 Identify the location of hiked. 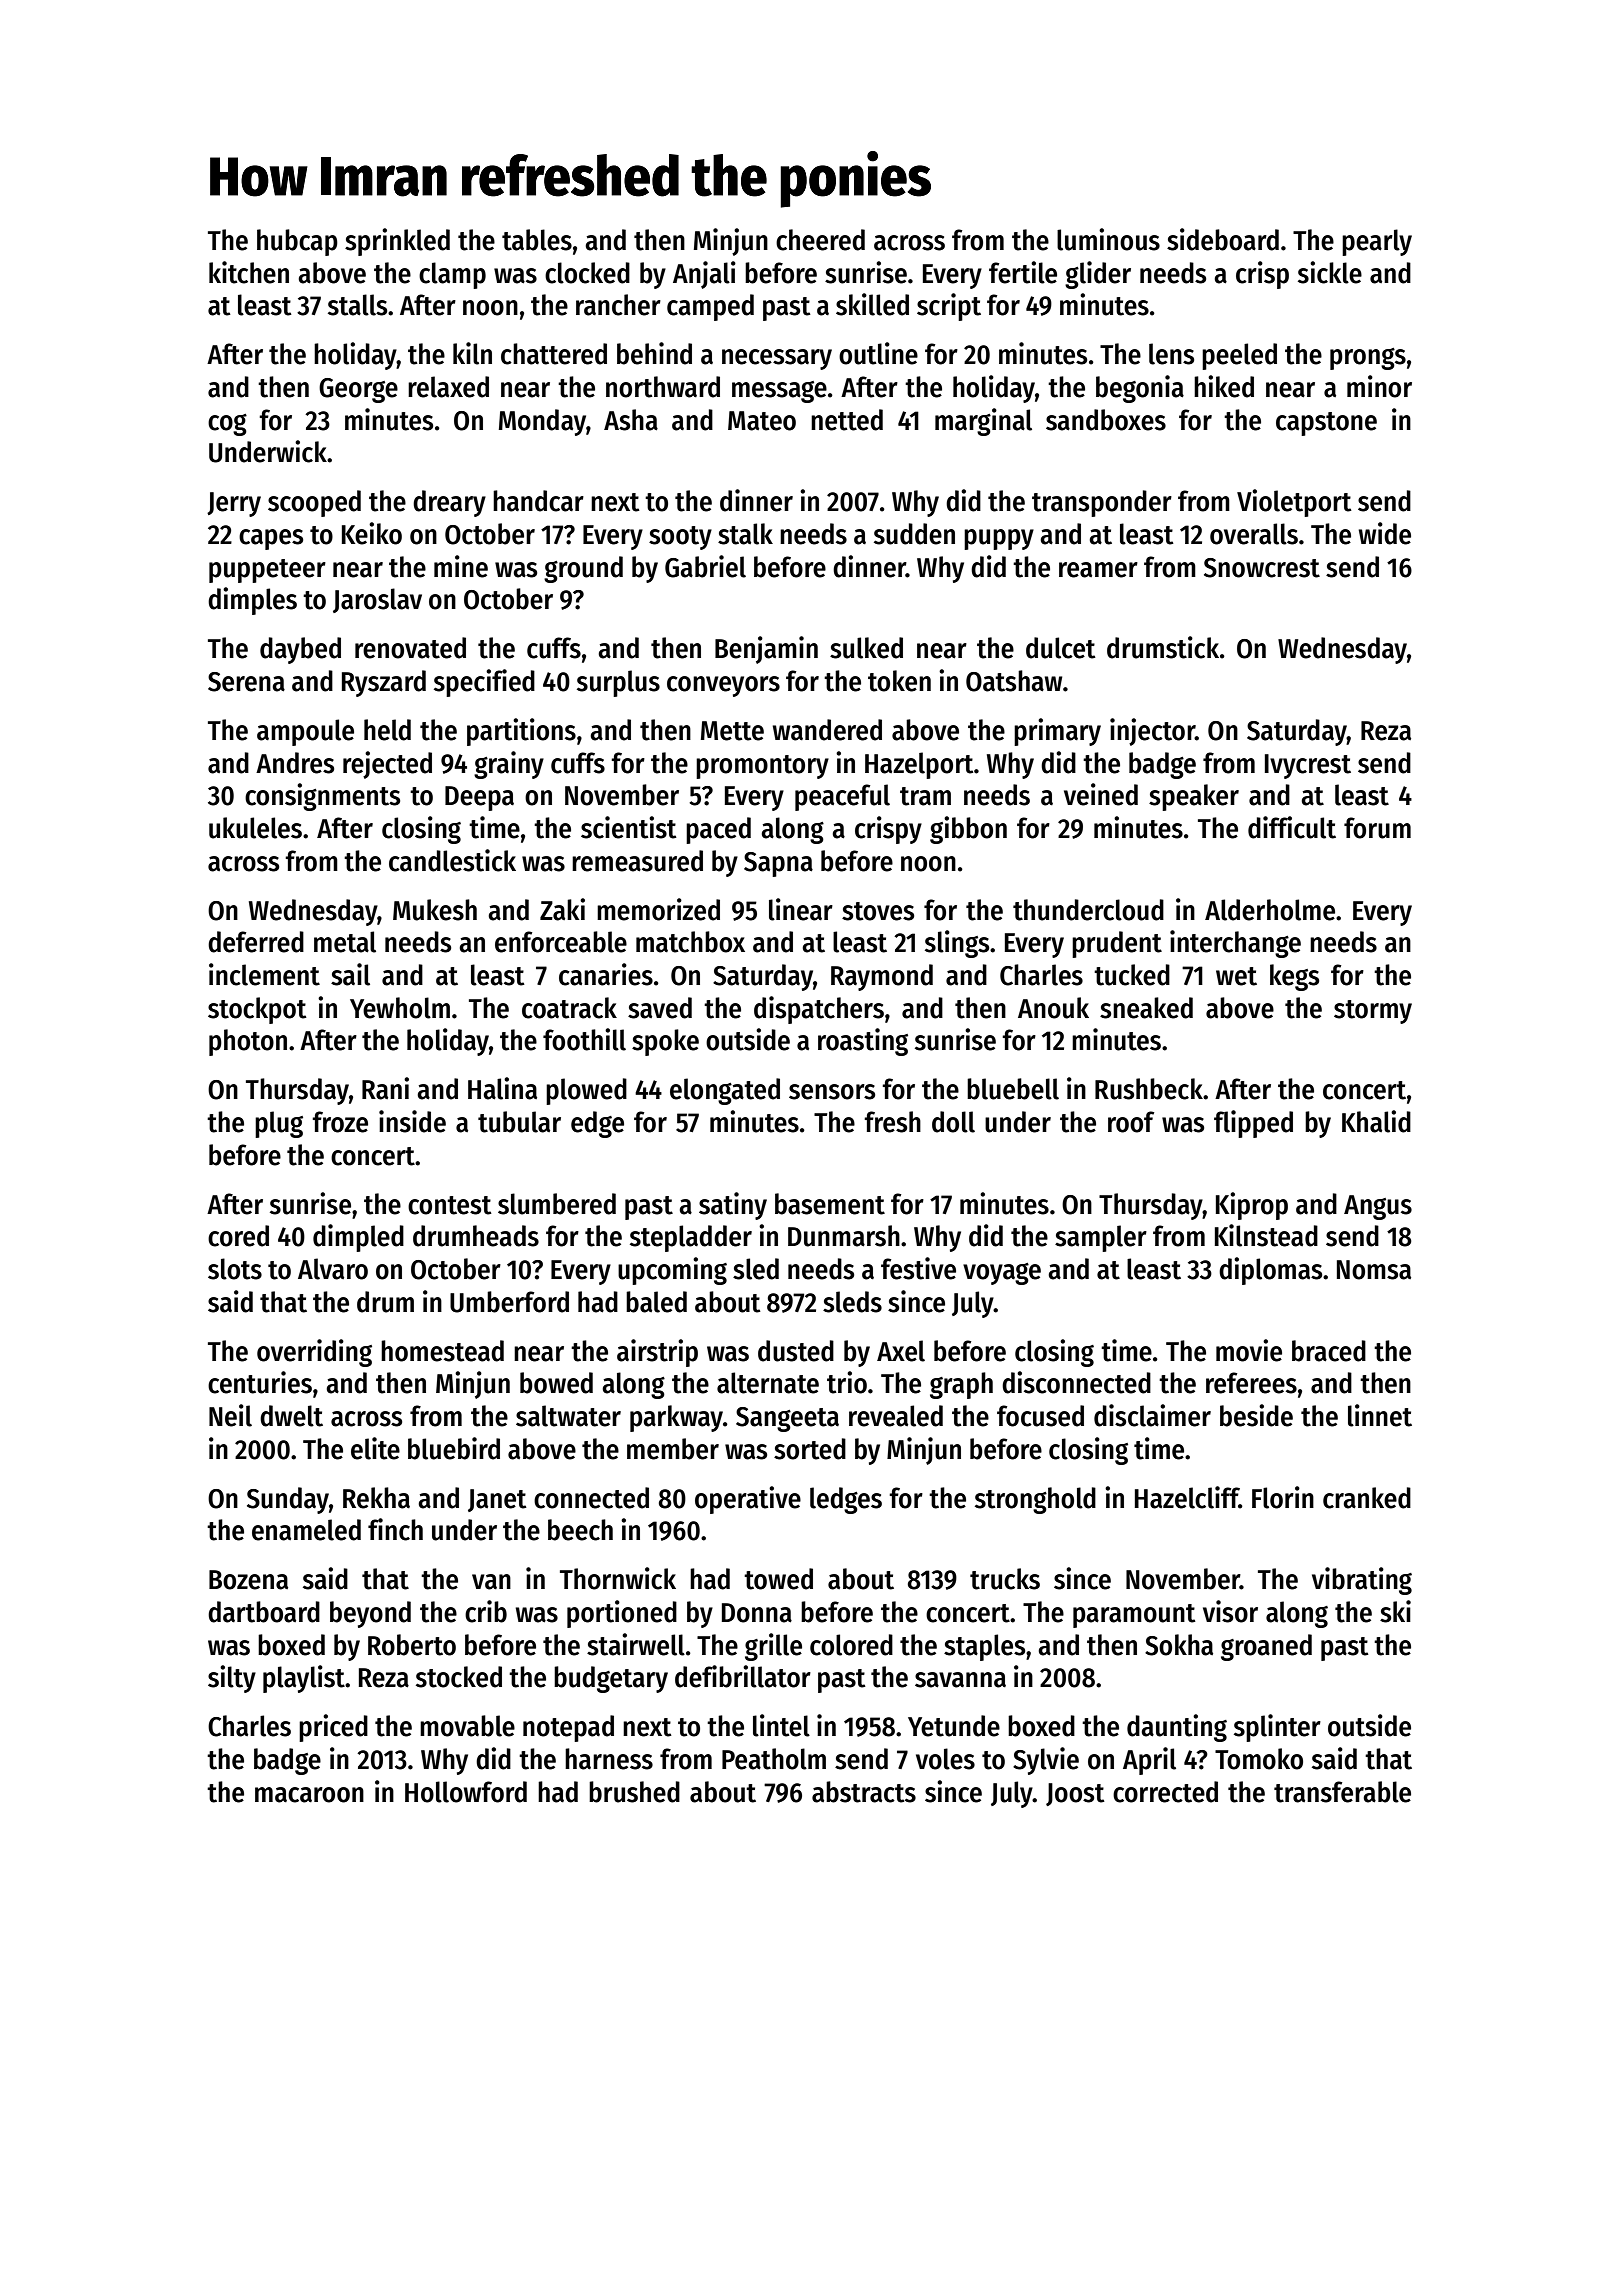
(1224, 386).
